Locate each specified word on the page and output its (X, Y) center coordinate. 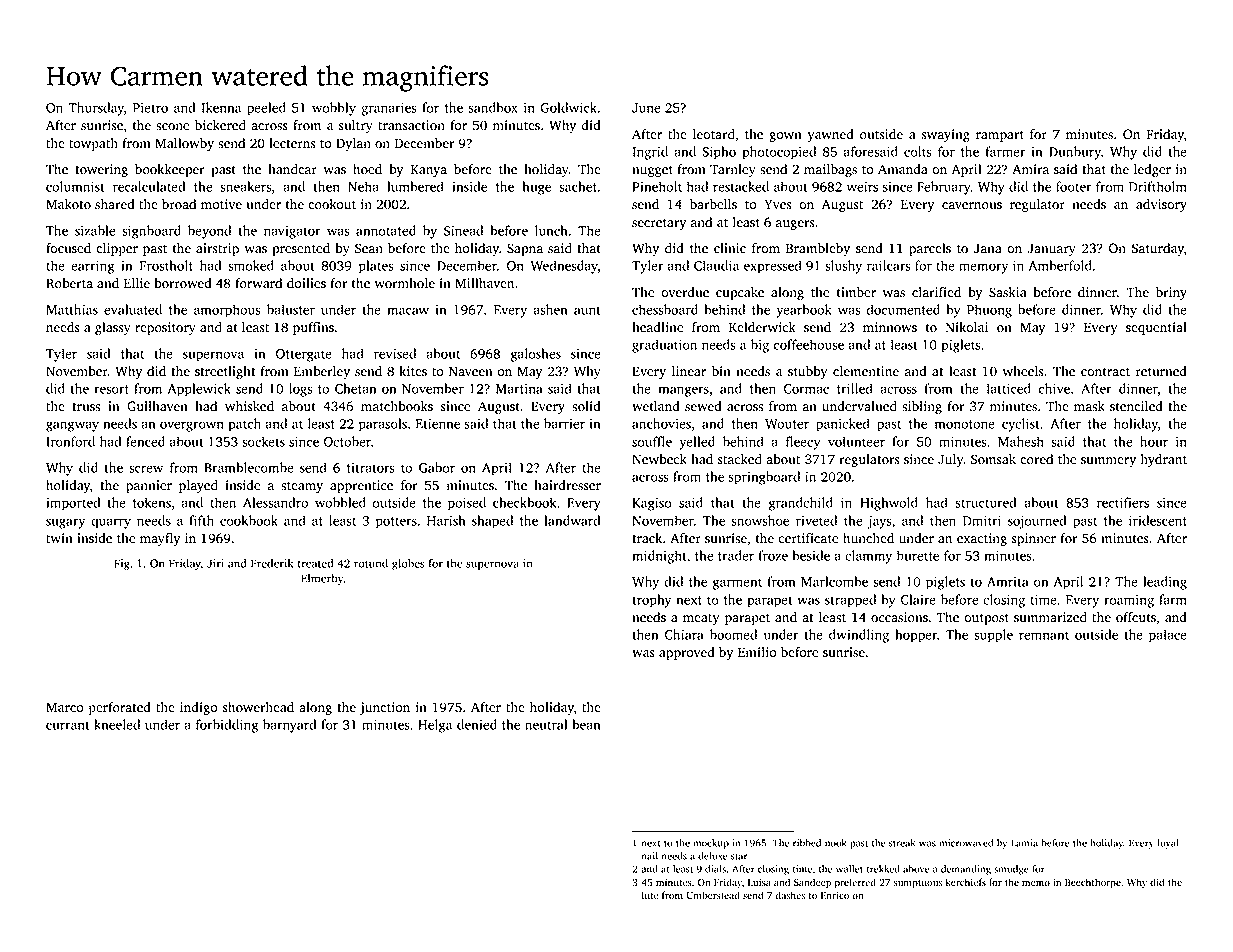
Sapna (525, 249)
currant (68, 725)
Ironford (70, 441)
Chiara (684, 634)
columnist (75, 186)
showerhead (258, 707)
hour (1154, 441)
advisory (1161, 205)
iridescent (1158, 520)
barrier (564, 423)
